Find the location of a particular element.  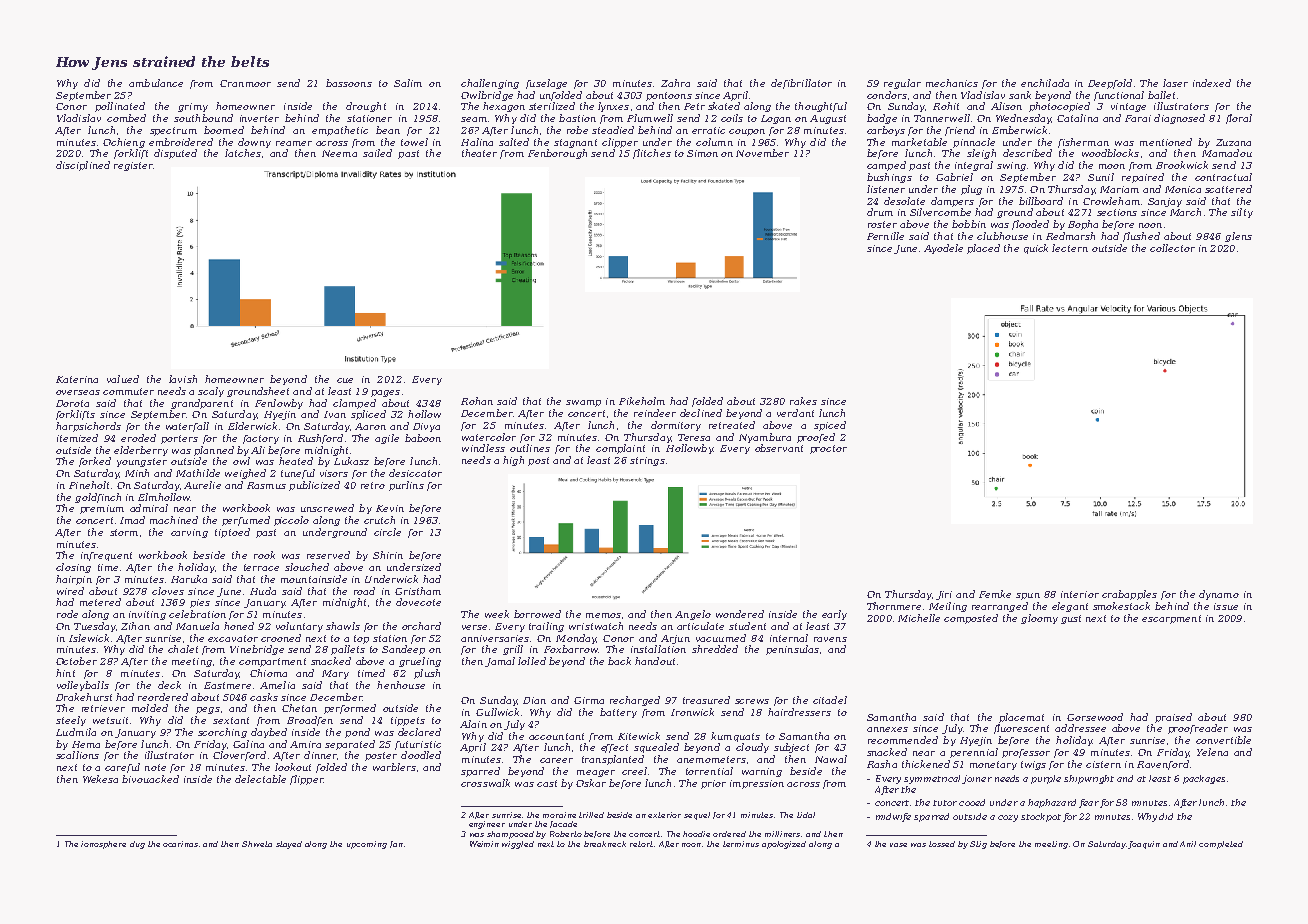

windless is located at coordinates (483, 448).
